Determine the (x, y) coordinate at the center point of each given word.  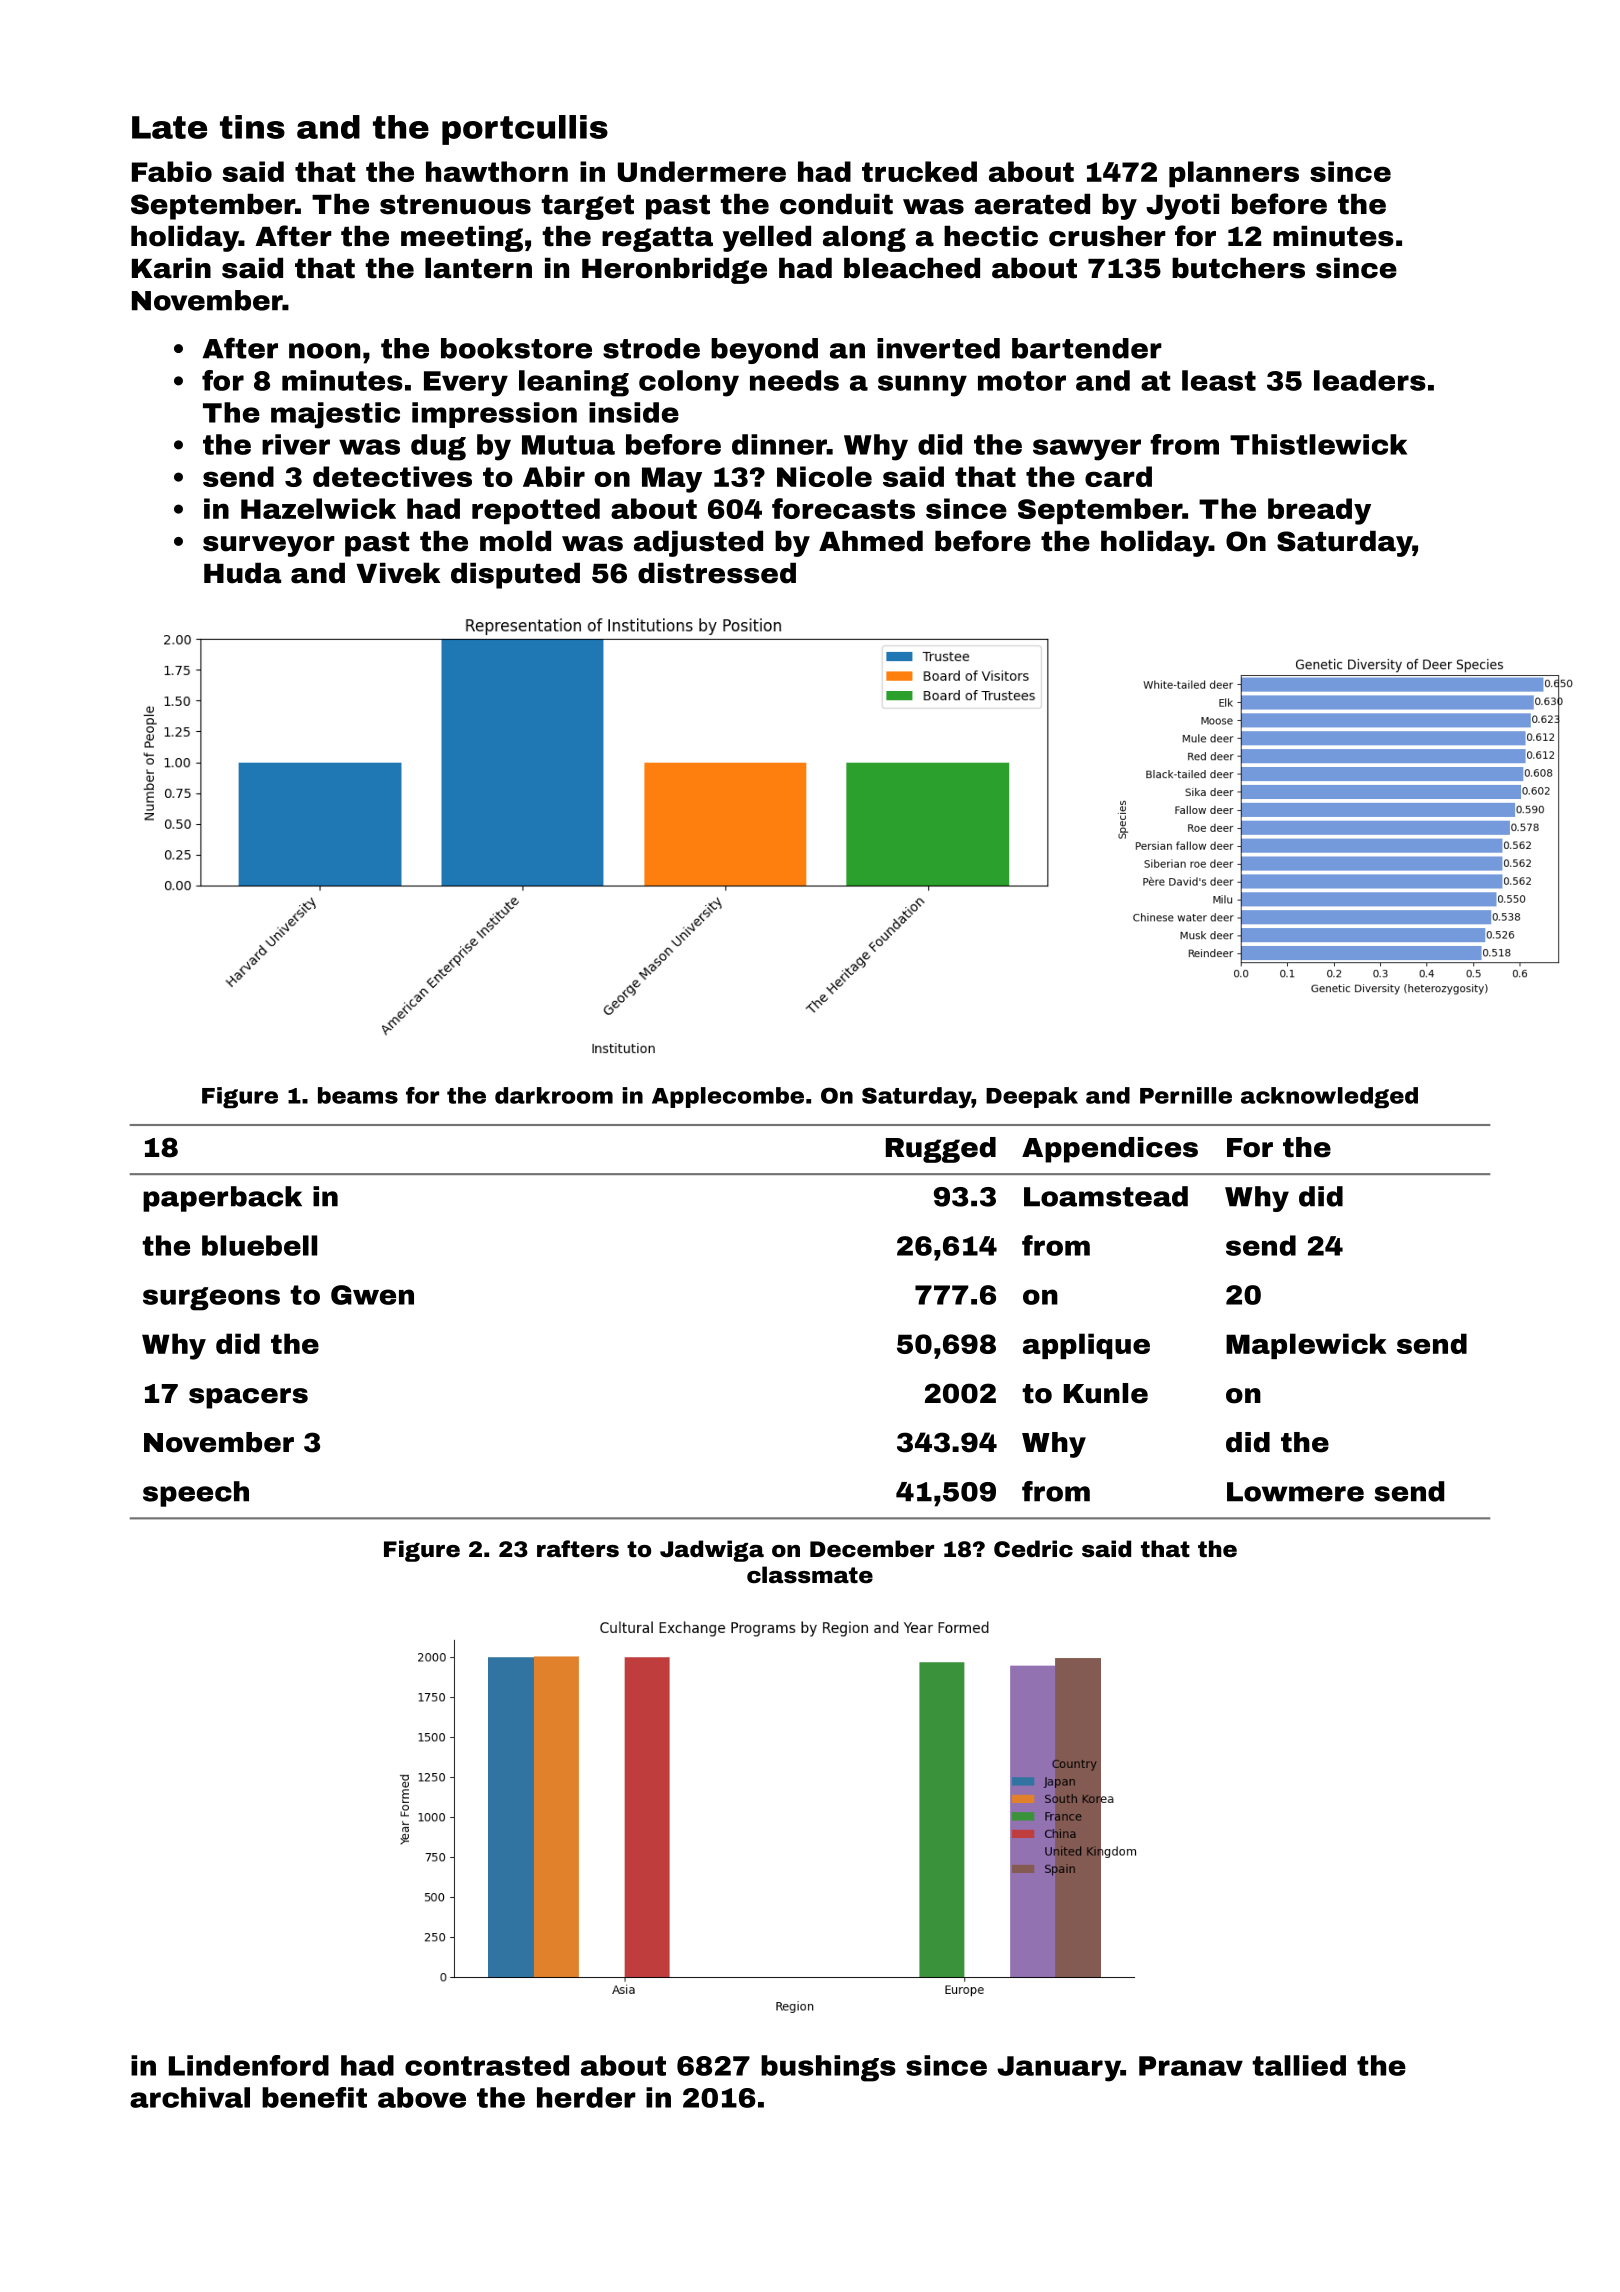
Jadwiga (712, 1551)
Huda (242, 573)
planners (1234, 174)
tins (252, 127)
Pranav (1191, 2066)
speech (196, 1494)
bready (1319, 511)
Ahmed (871, 541)
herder (586, 2097)
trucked (919, 171)
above (422, 2097)
